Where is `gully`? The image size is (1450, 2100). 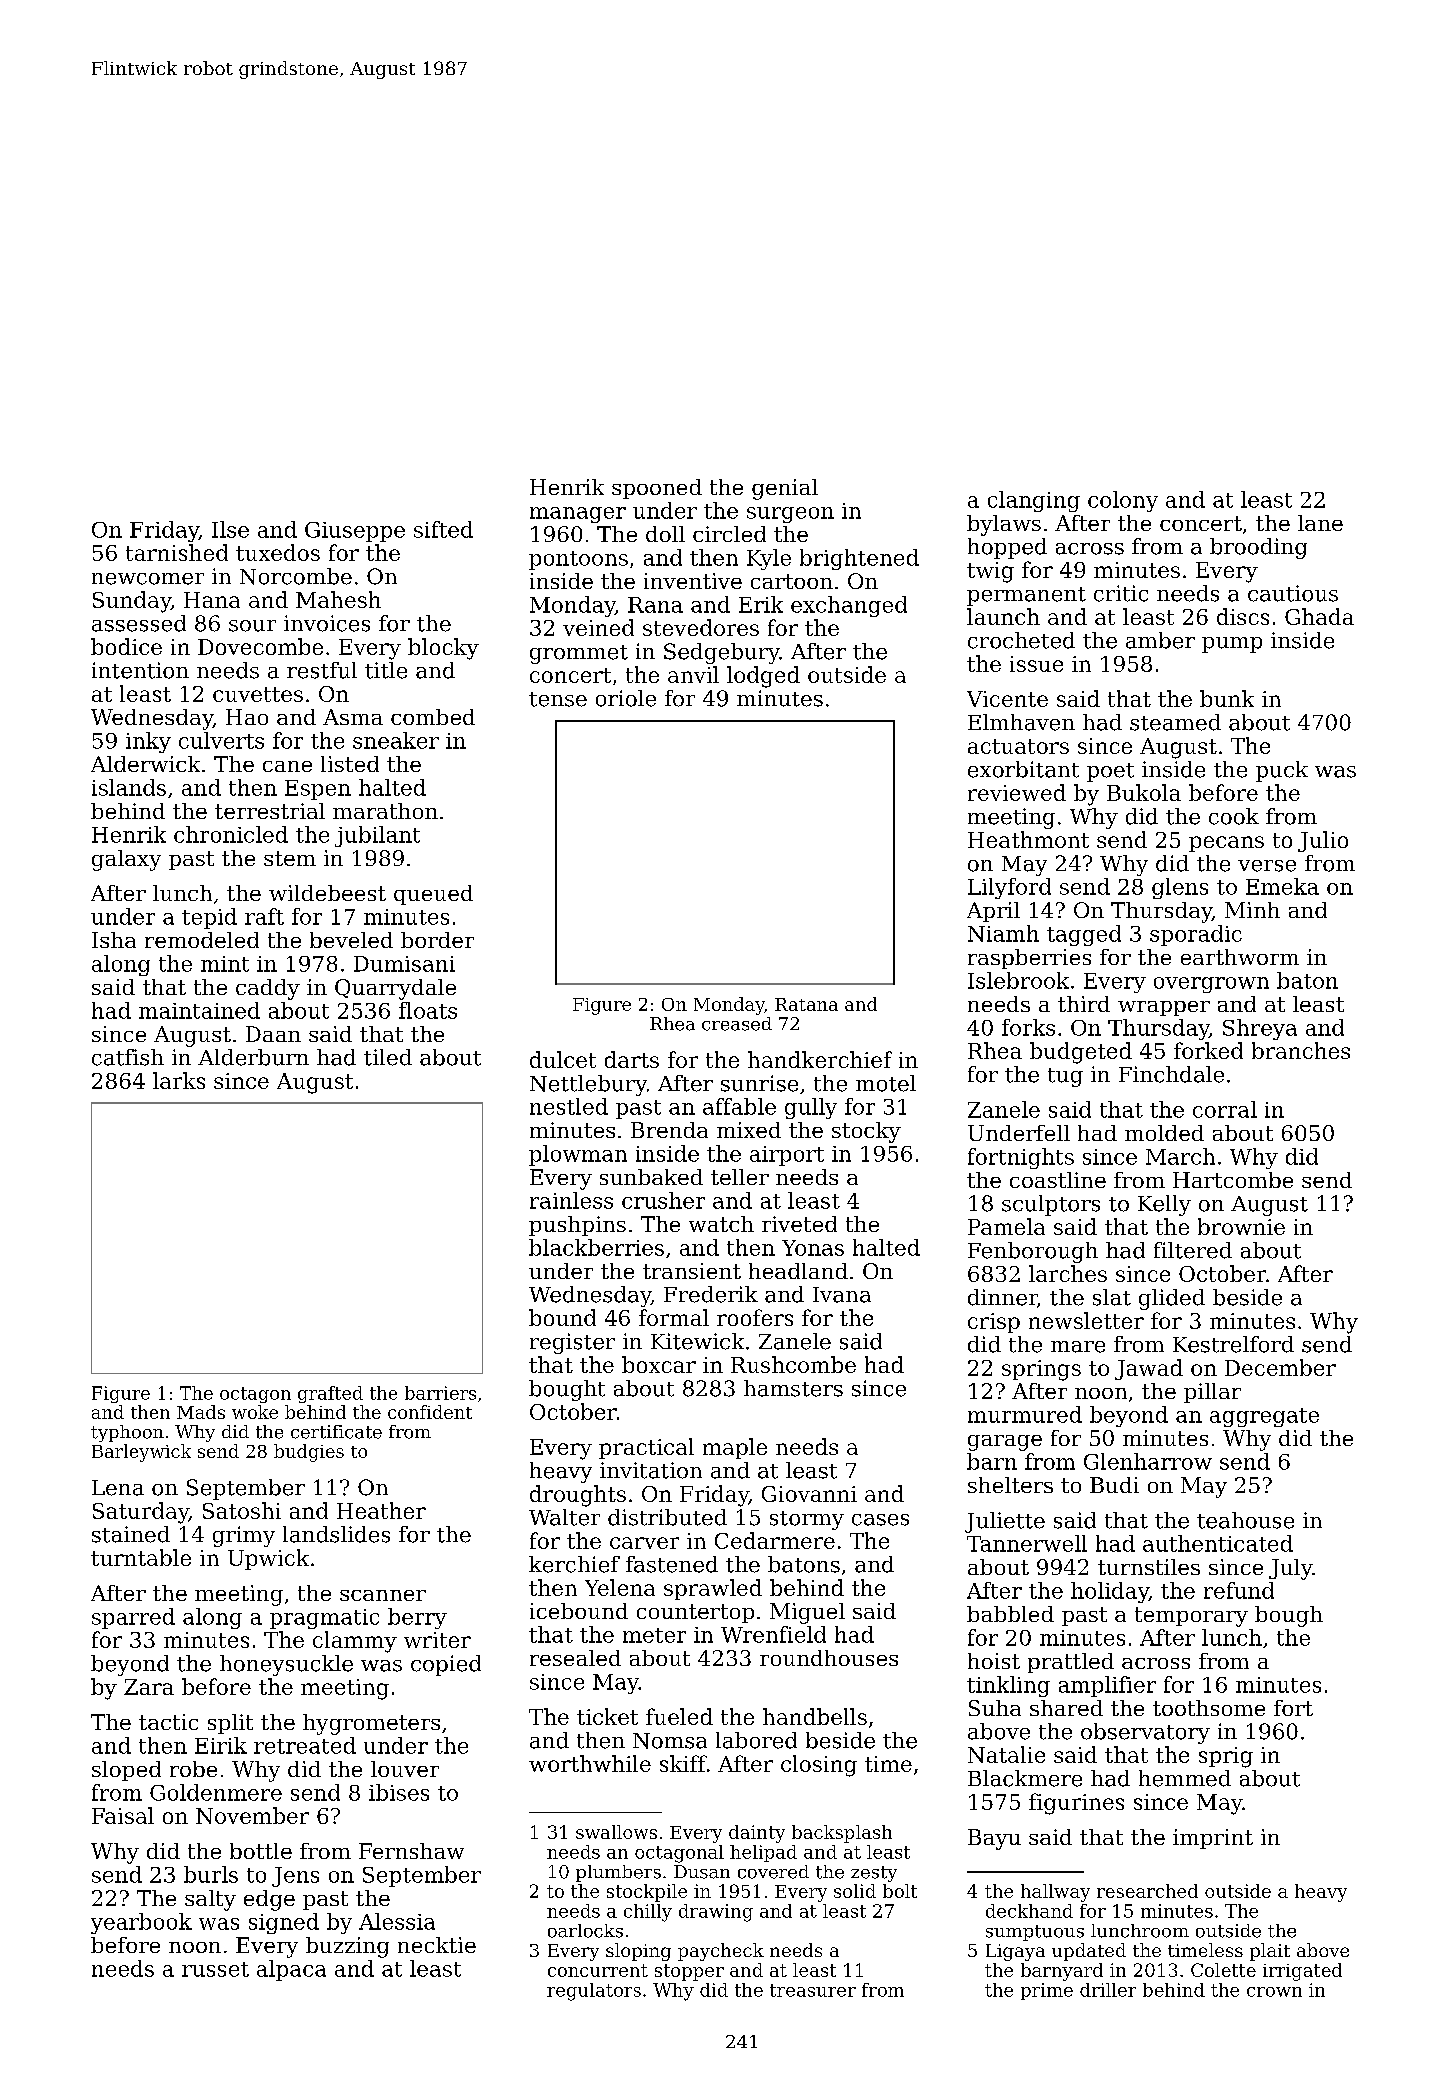 gully is located at coordinates (811, 1108).
